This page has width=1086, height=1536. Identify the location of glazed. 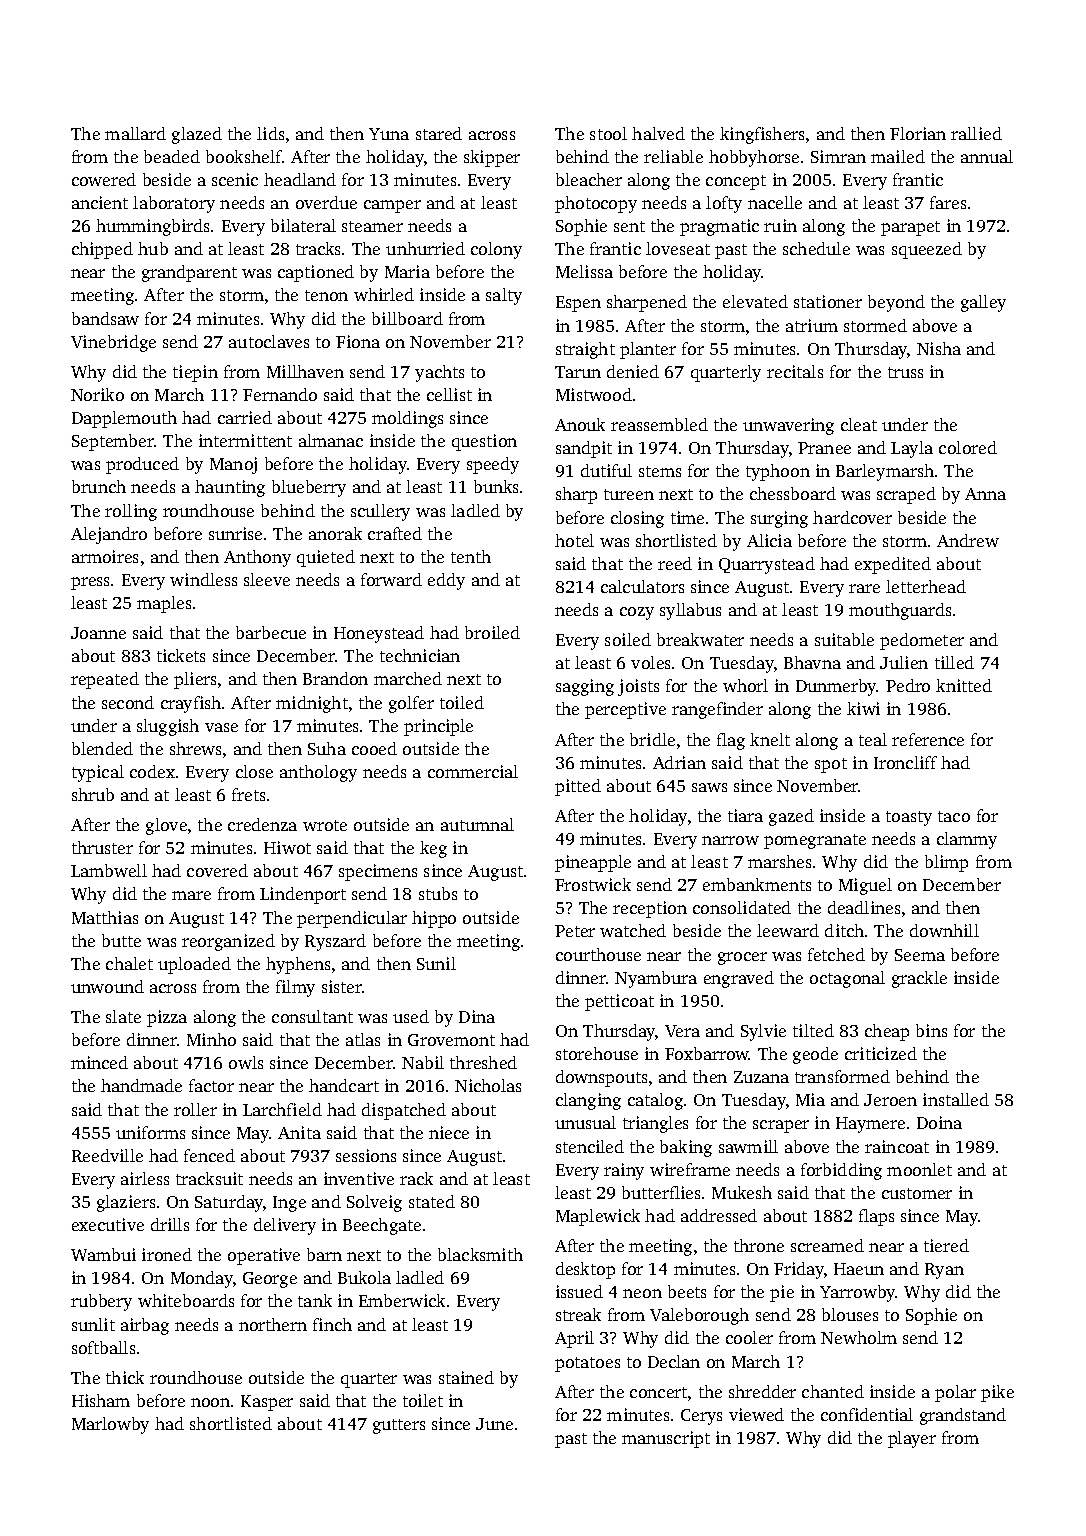
(197, 135).
